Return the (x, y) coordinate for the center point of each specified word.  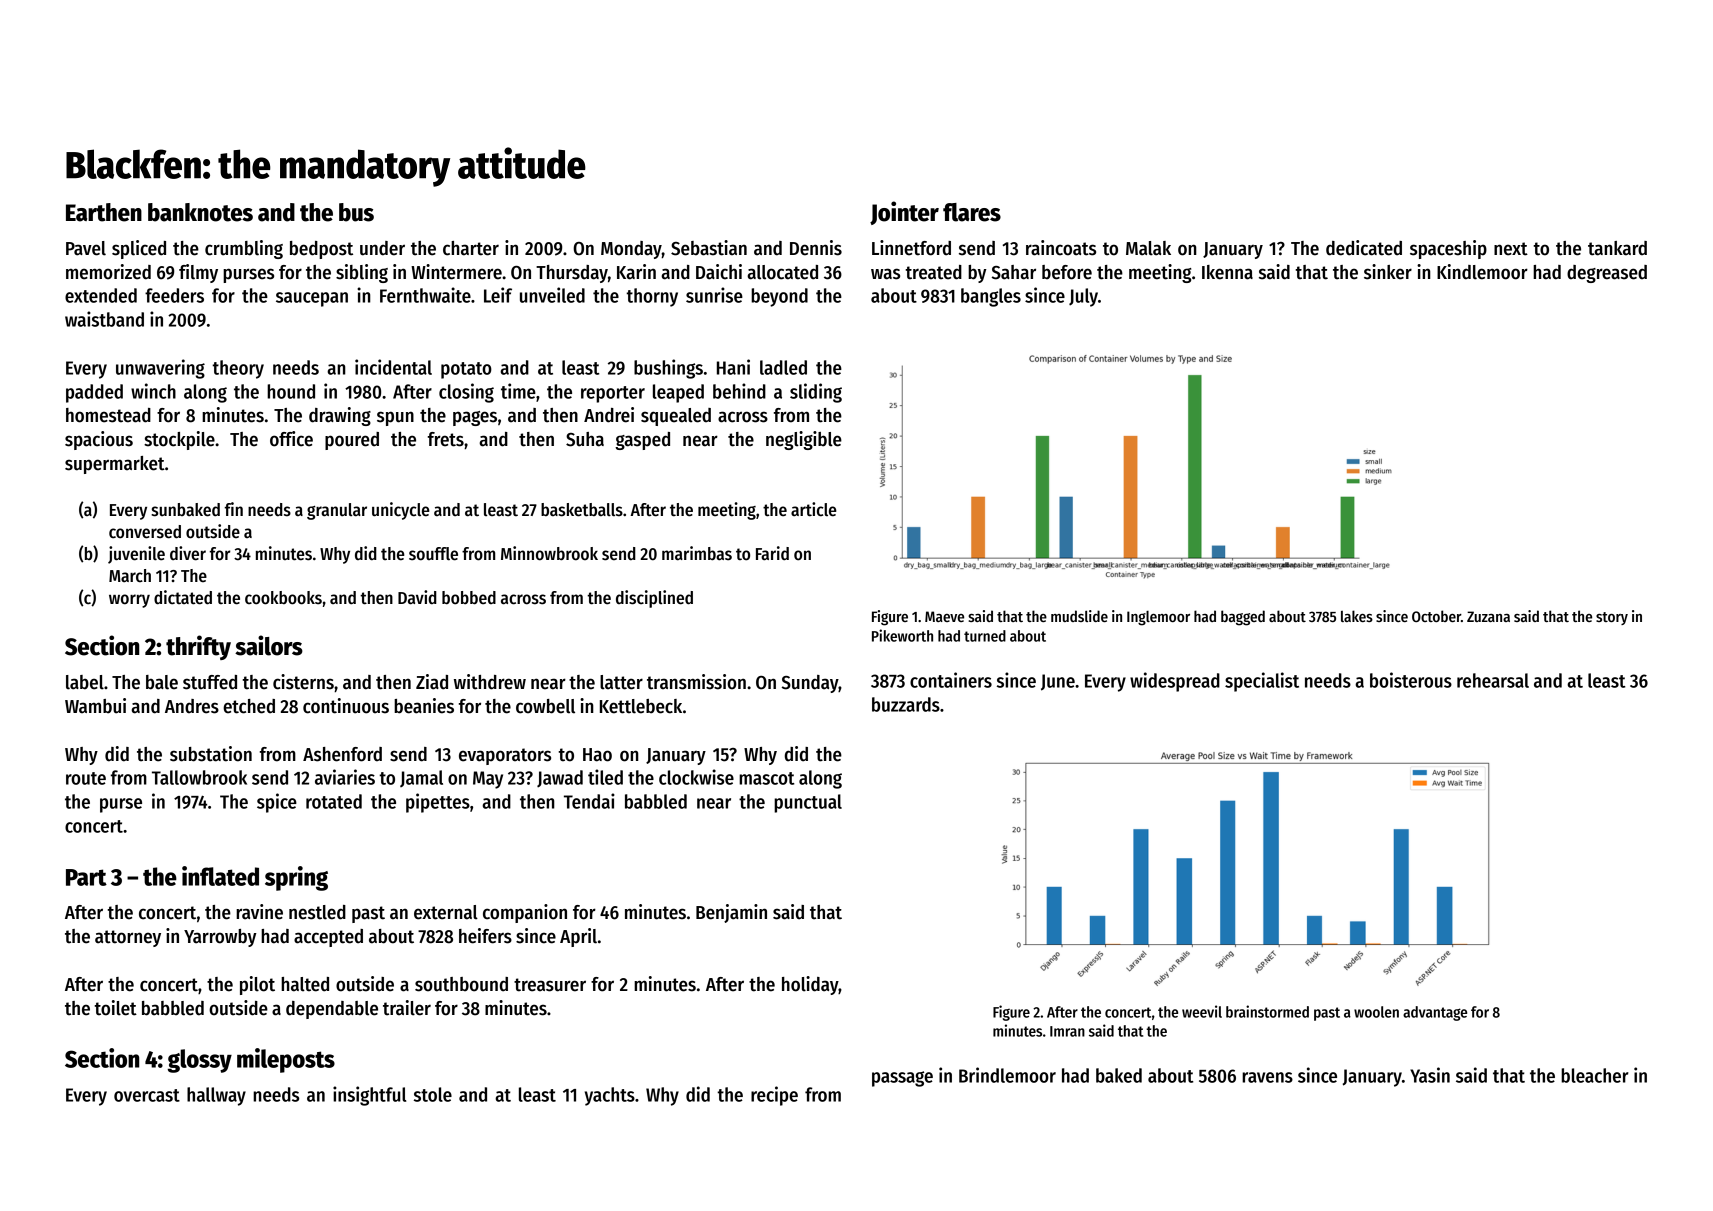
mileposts (286, 1060)
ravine (259, 912)
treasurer (550, 985)
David (417, 597)
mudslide (1079, 616)
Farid (772, 553)
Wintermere (456, 272)
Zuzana (1488, 616)
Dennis (816, 248)
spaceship (1448, 249)
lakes (1357, 616)
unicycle (401, 511)
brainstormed (1267, 1011)
